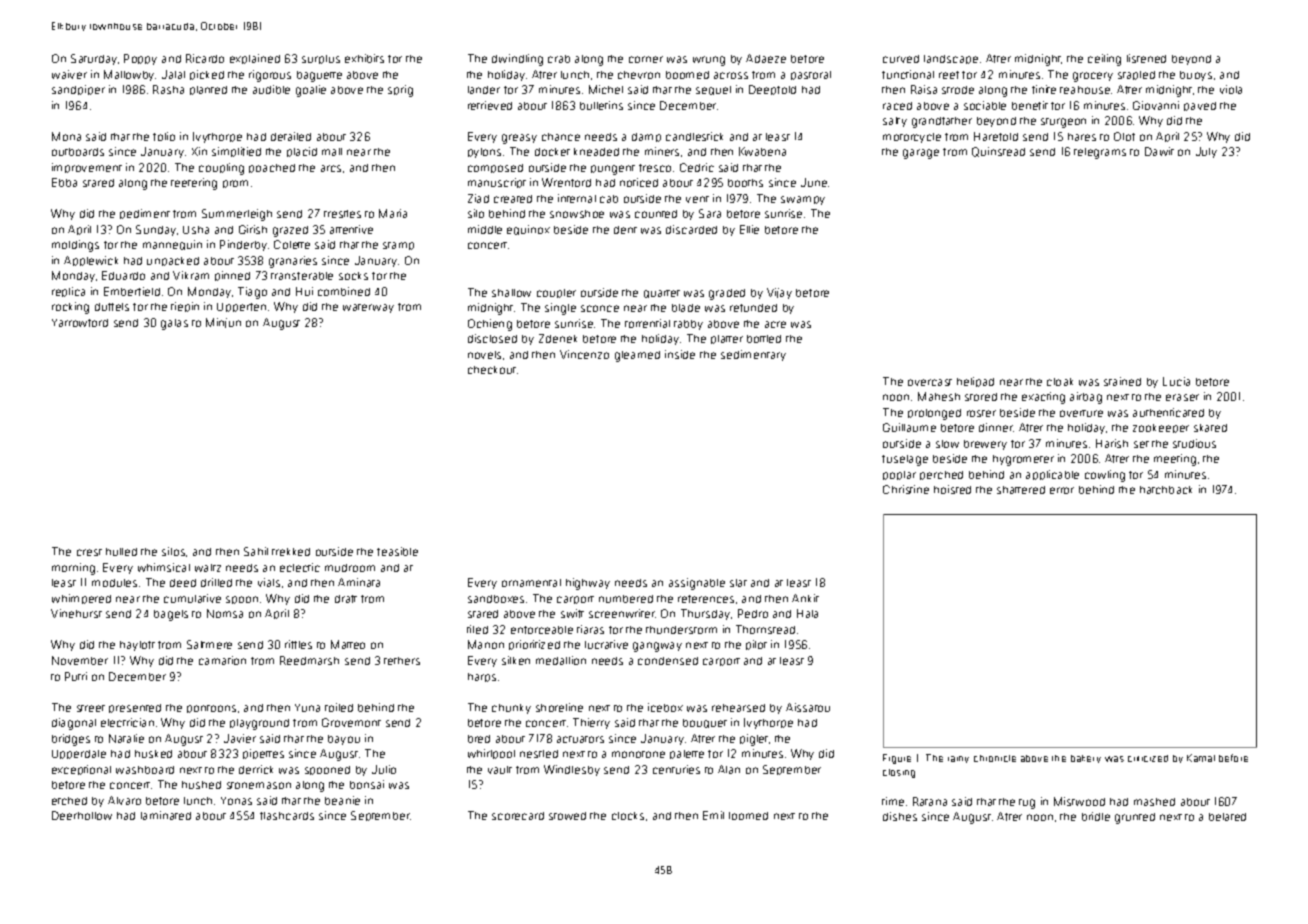 The width and height of the screenshot is (1308, 924). Describe the element at coordinates (748, 816) in the screenshot. I see `loomed` at that location.
